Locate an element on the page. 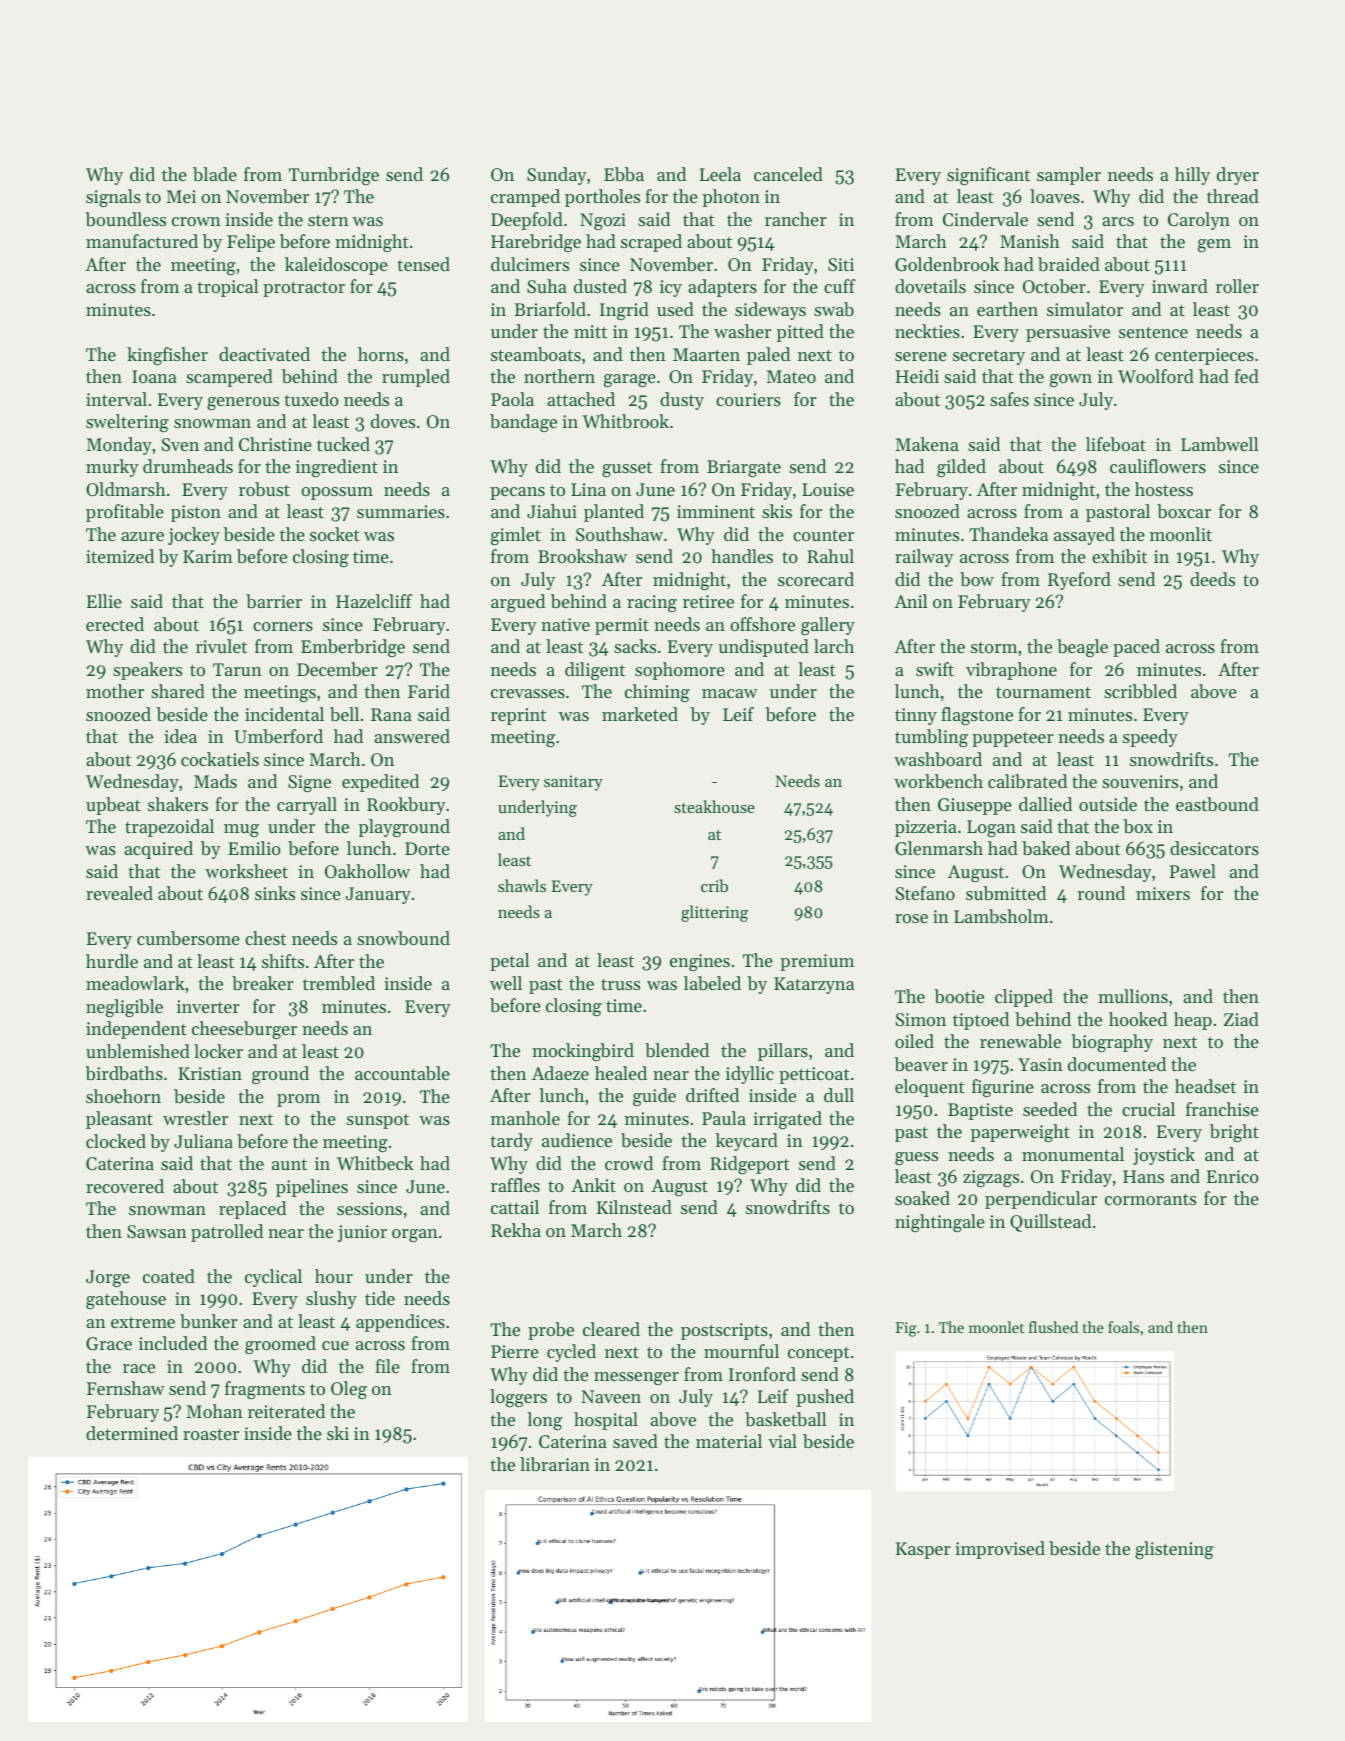  Oleg is located at coordinates (349, 1390).
